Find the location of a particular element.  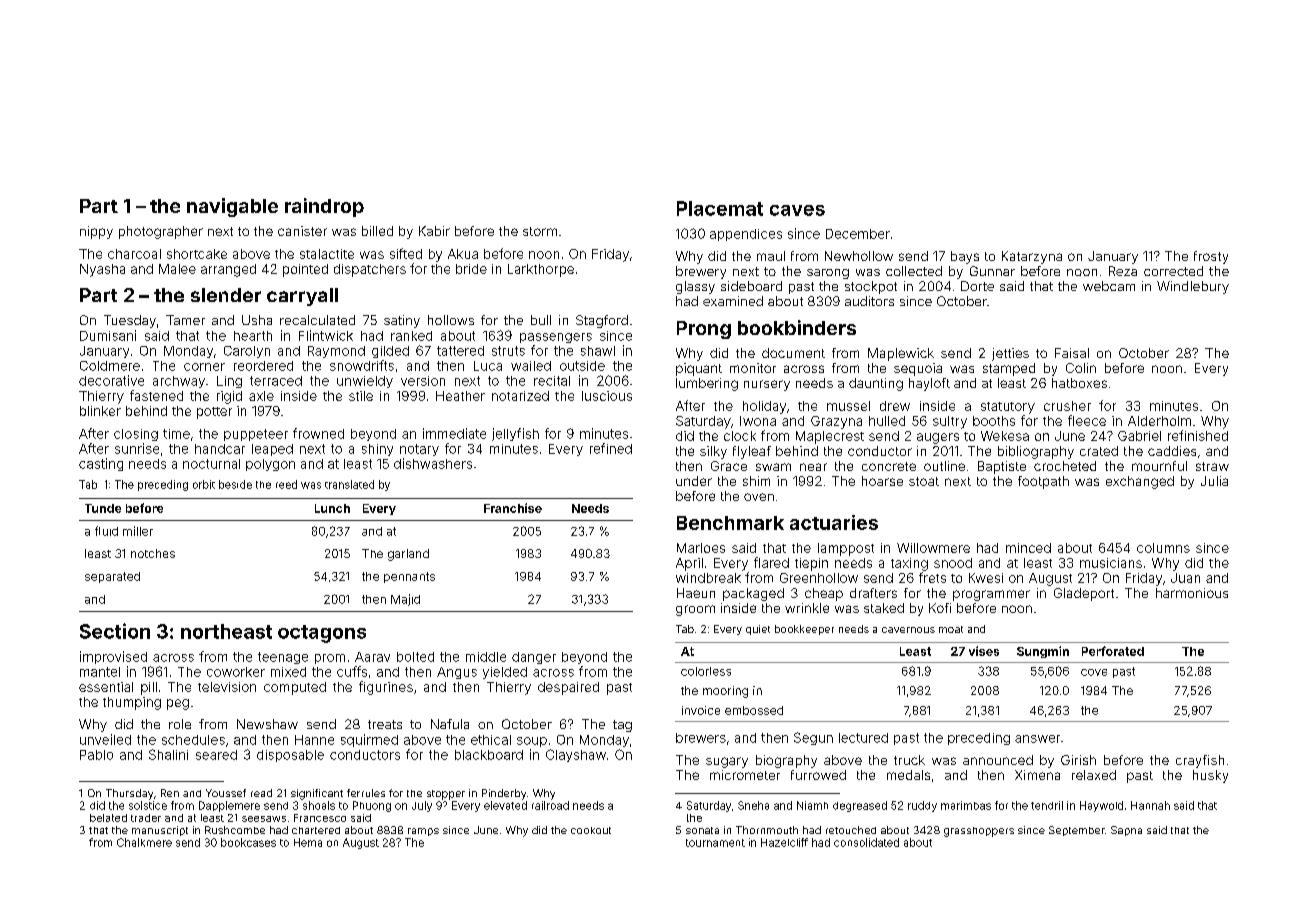

chartered is located at coordinates (316, 830).
